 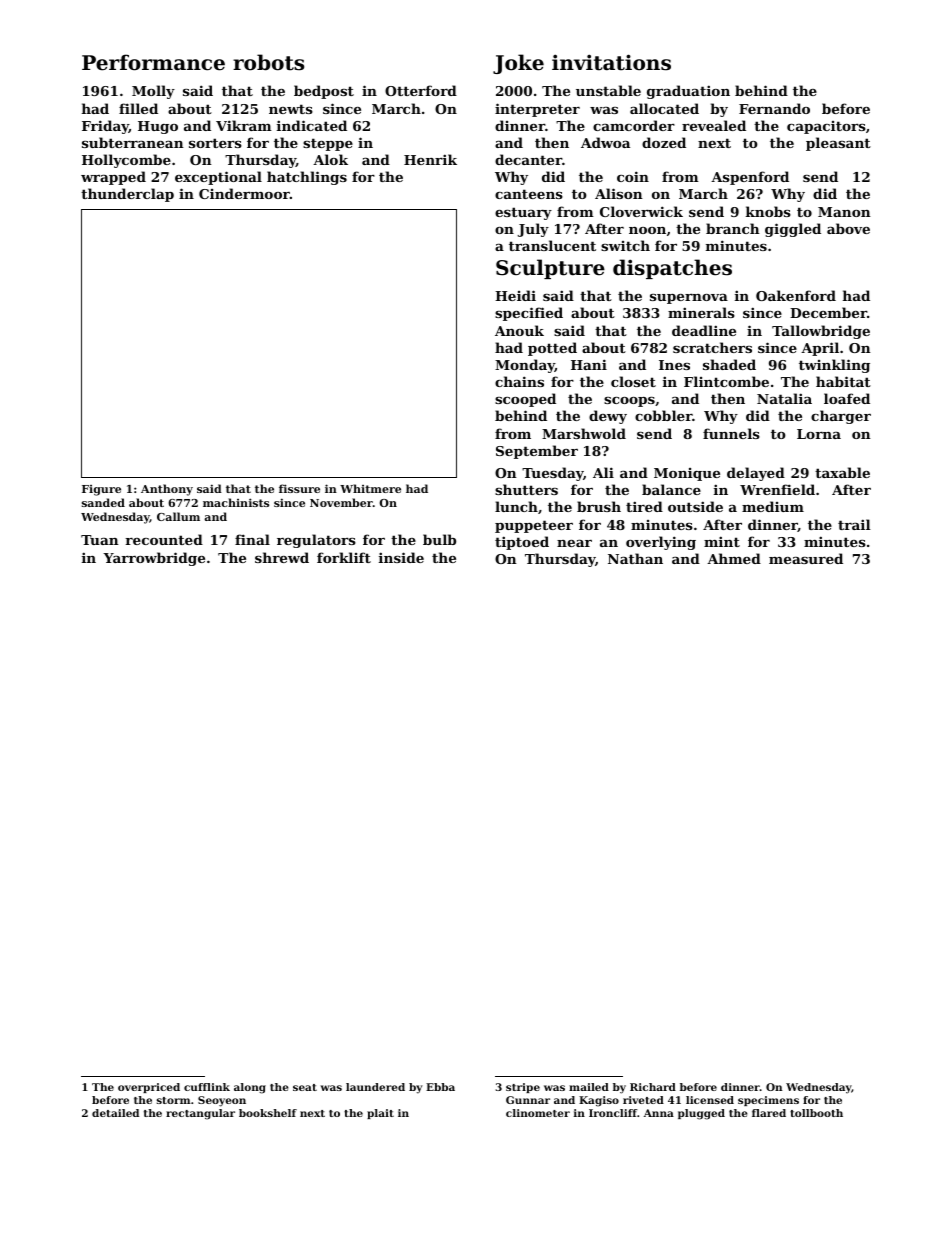 I want to click on plait, so click(x=380, y=1114).
